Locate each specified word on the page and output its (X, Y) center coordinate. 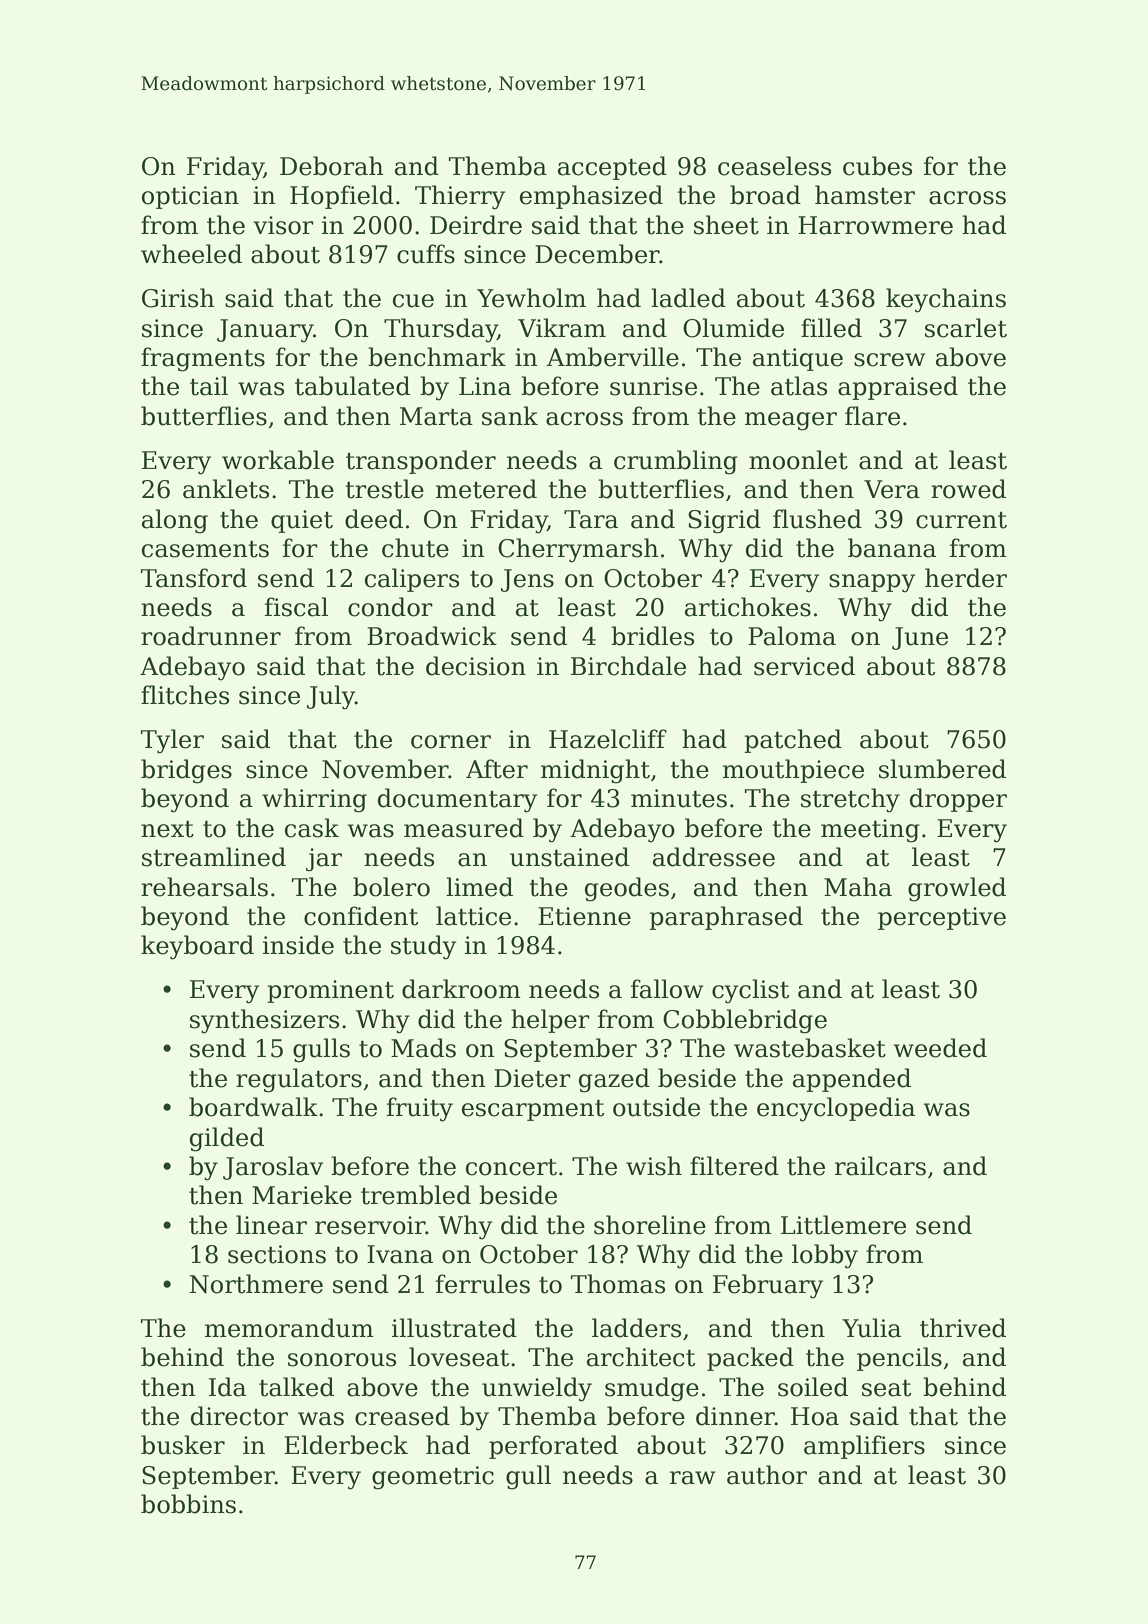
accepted (612, 168)
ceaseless (774, 166)
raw (693, 1478)
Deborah (332, 166)
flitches (185, 695)
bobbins (188, 1504)
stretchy (850, 800)
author (767, 1475)
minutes (679, 798)
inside (298, 945)
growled (957, 889)
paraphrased (726, 918)
